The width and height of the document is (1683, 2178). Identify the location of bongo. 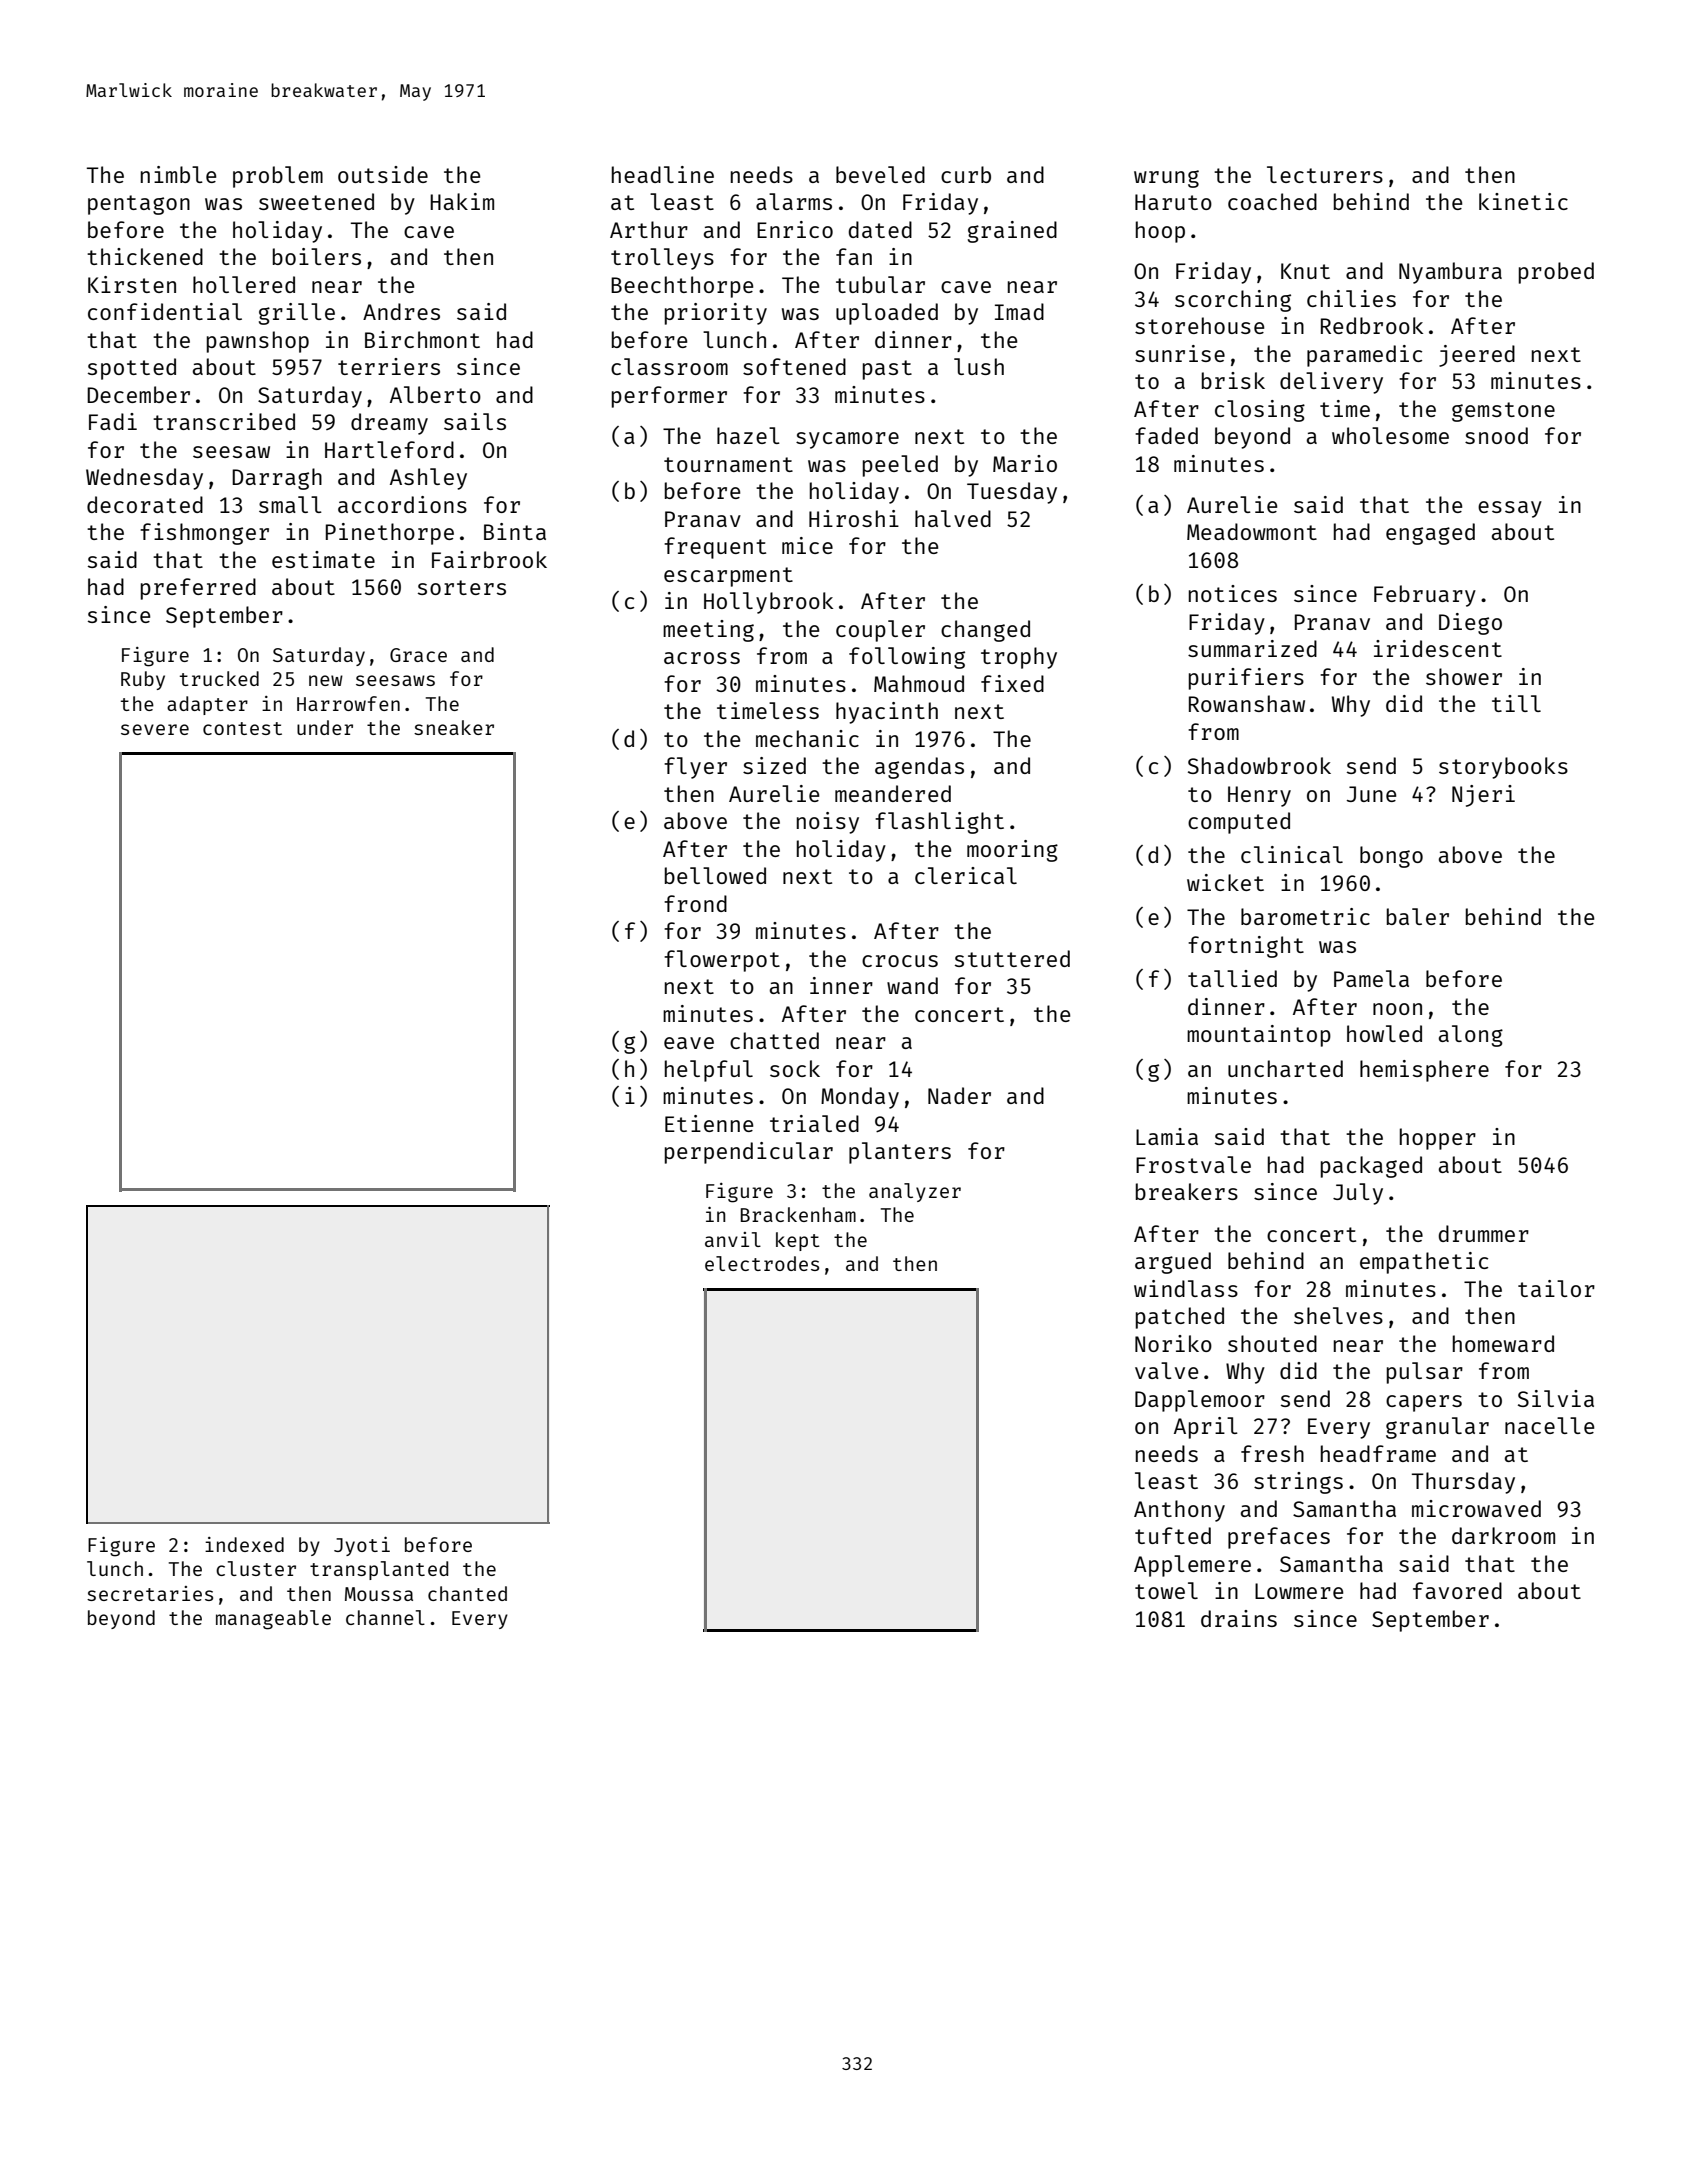
(1391, 857).
